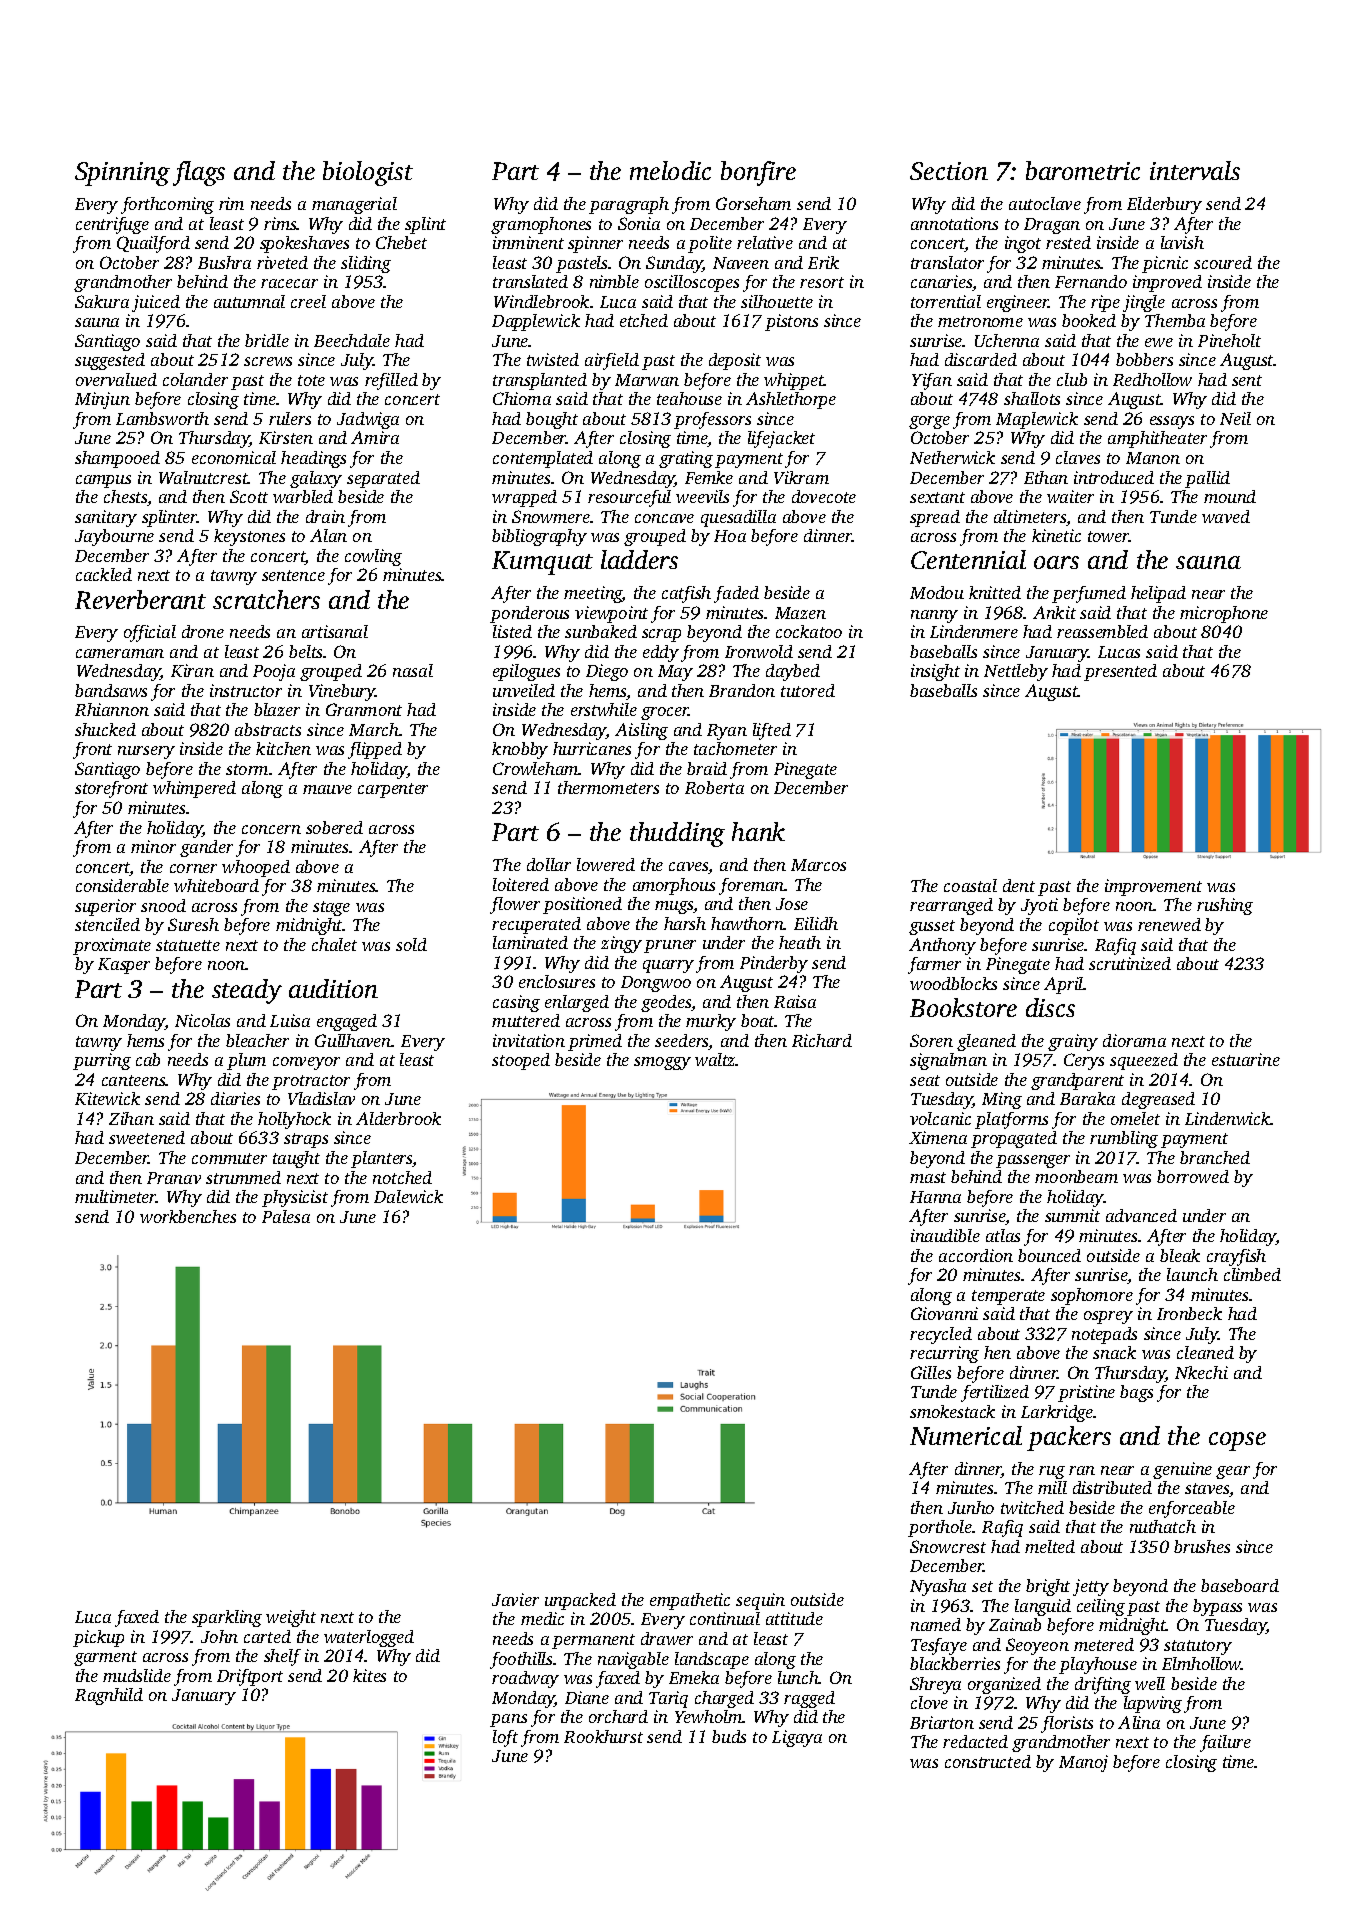  I want to click on barometric, so click(1083, 170).
